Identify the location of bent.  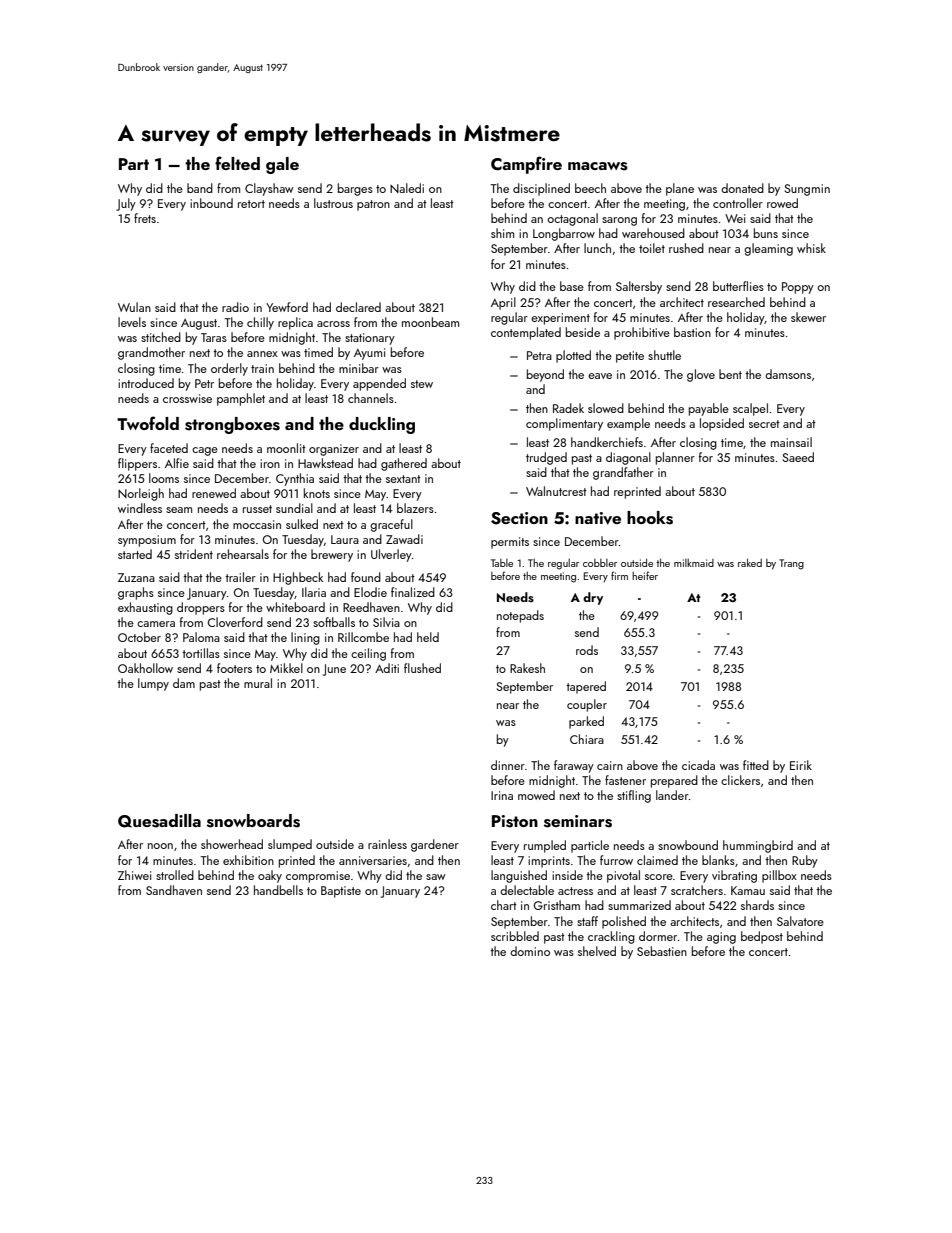
(730, 374).
